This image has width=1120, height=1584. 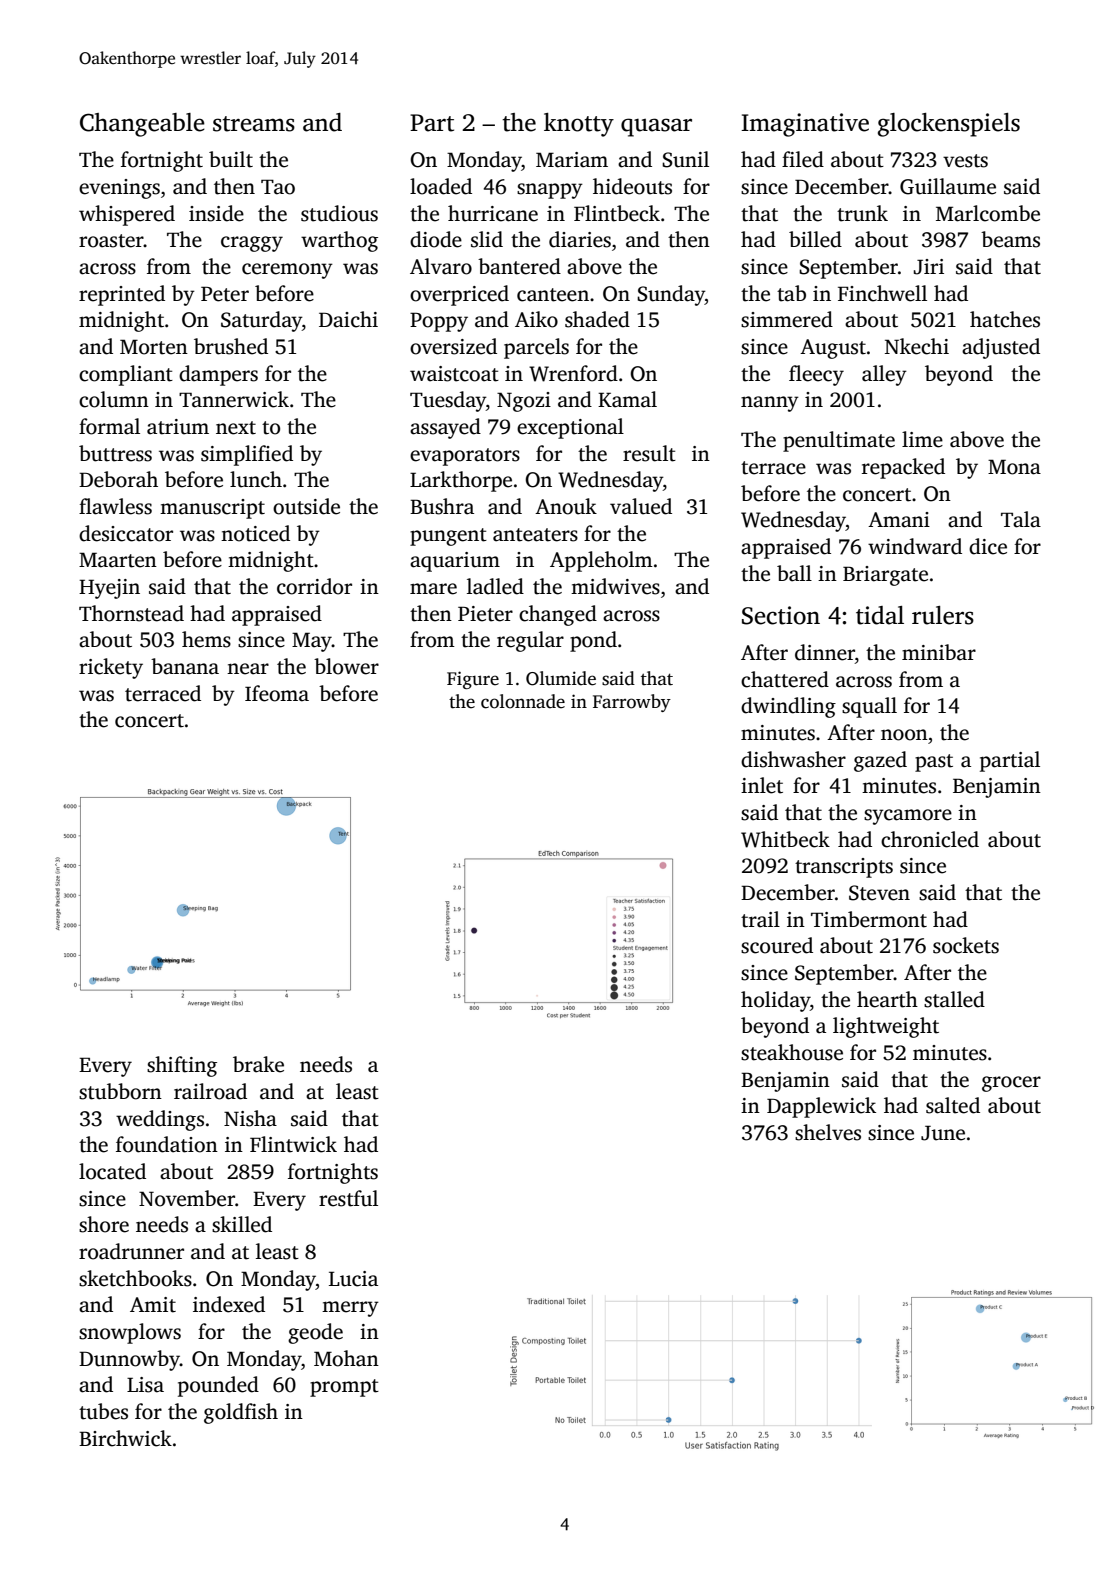 I want to click on brushed, so click(x=231, y=346).
